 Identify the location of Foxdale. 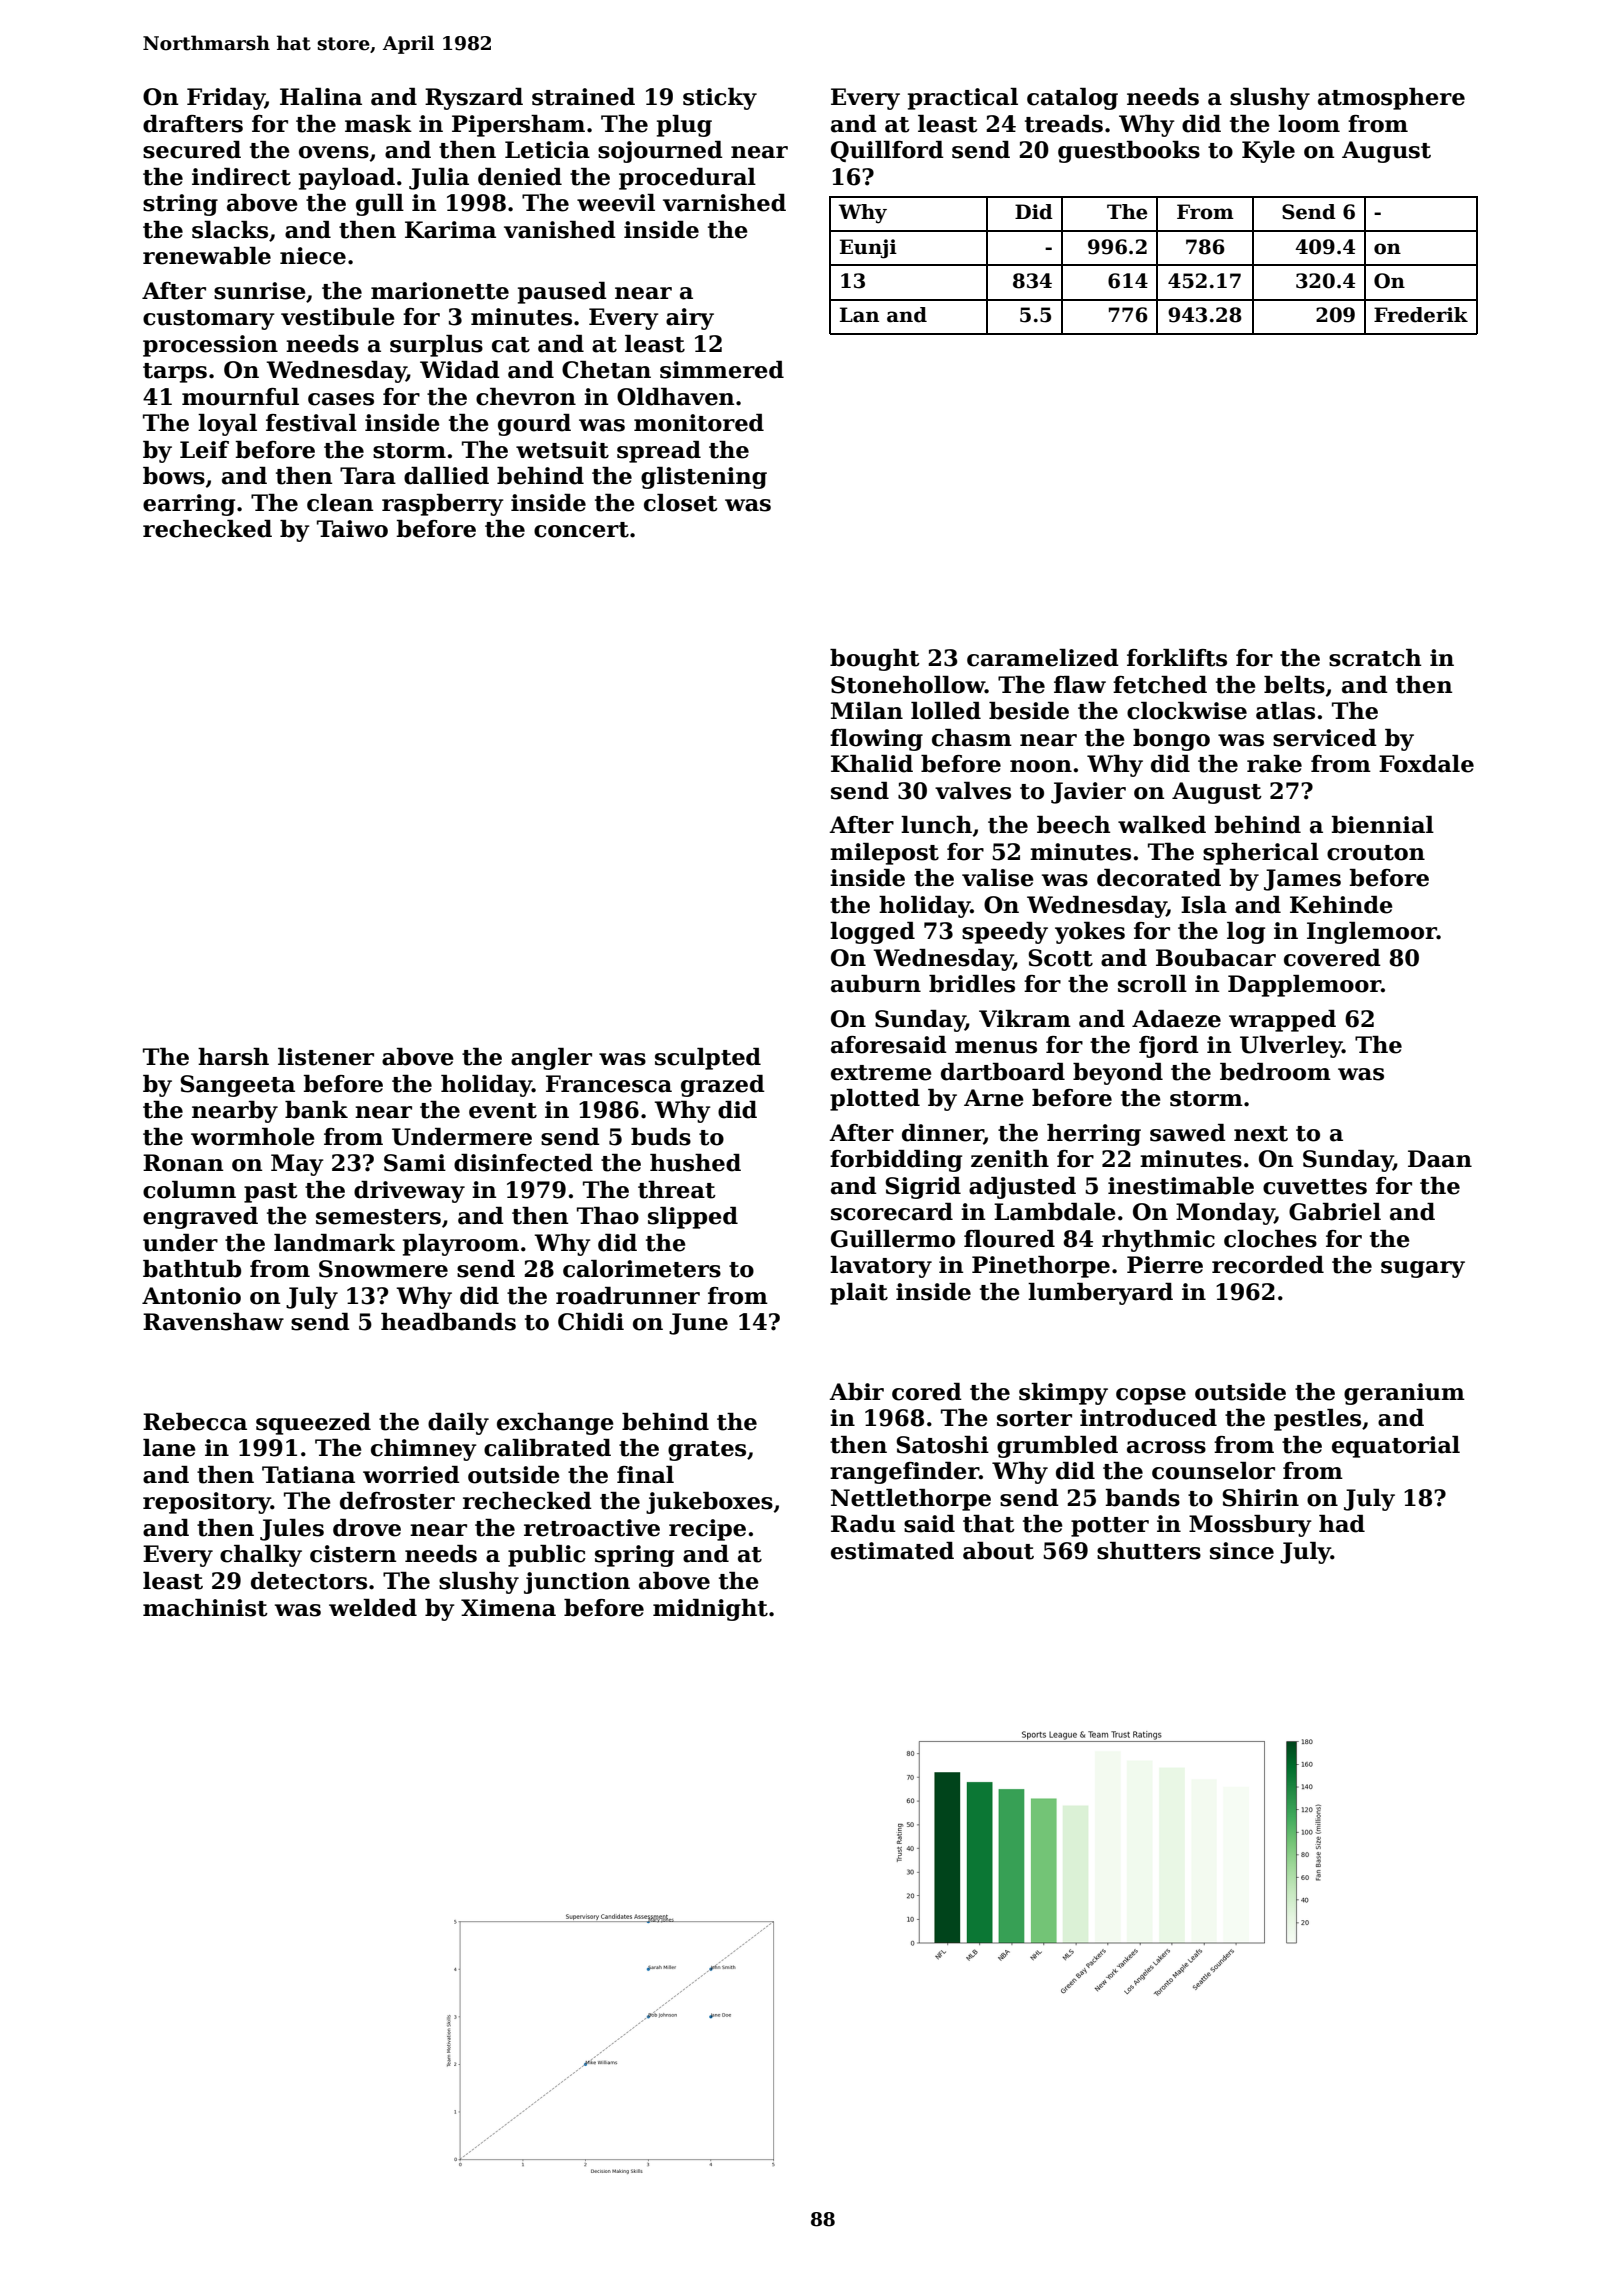
(1426, 764).
